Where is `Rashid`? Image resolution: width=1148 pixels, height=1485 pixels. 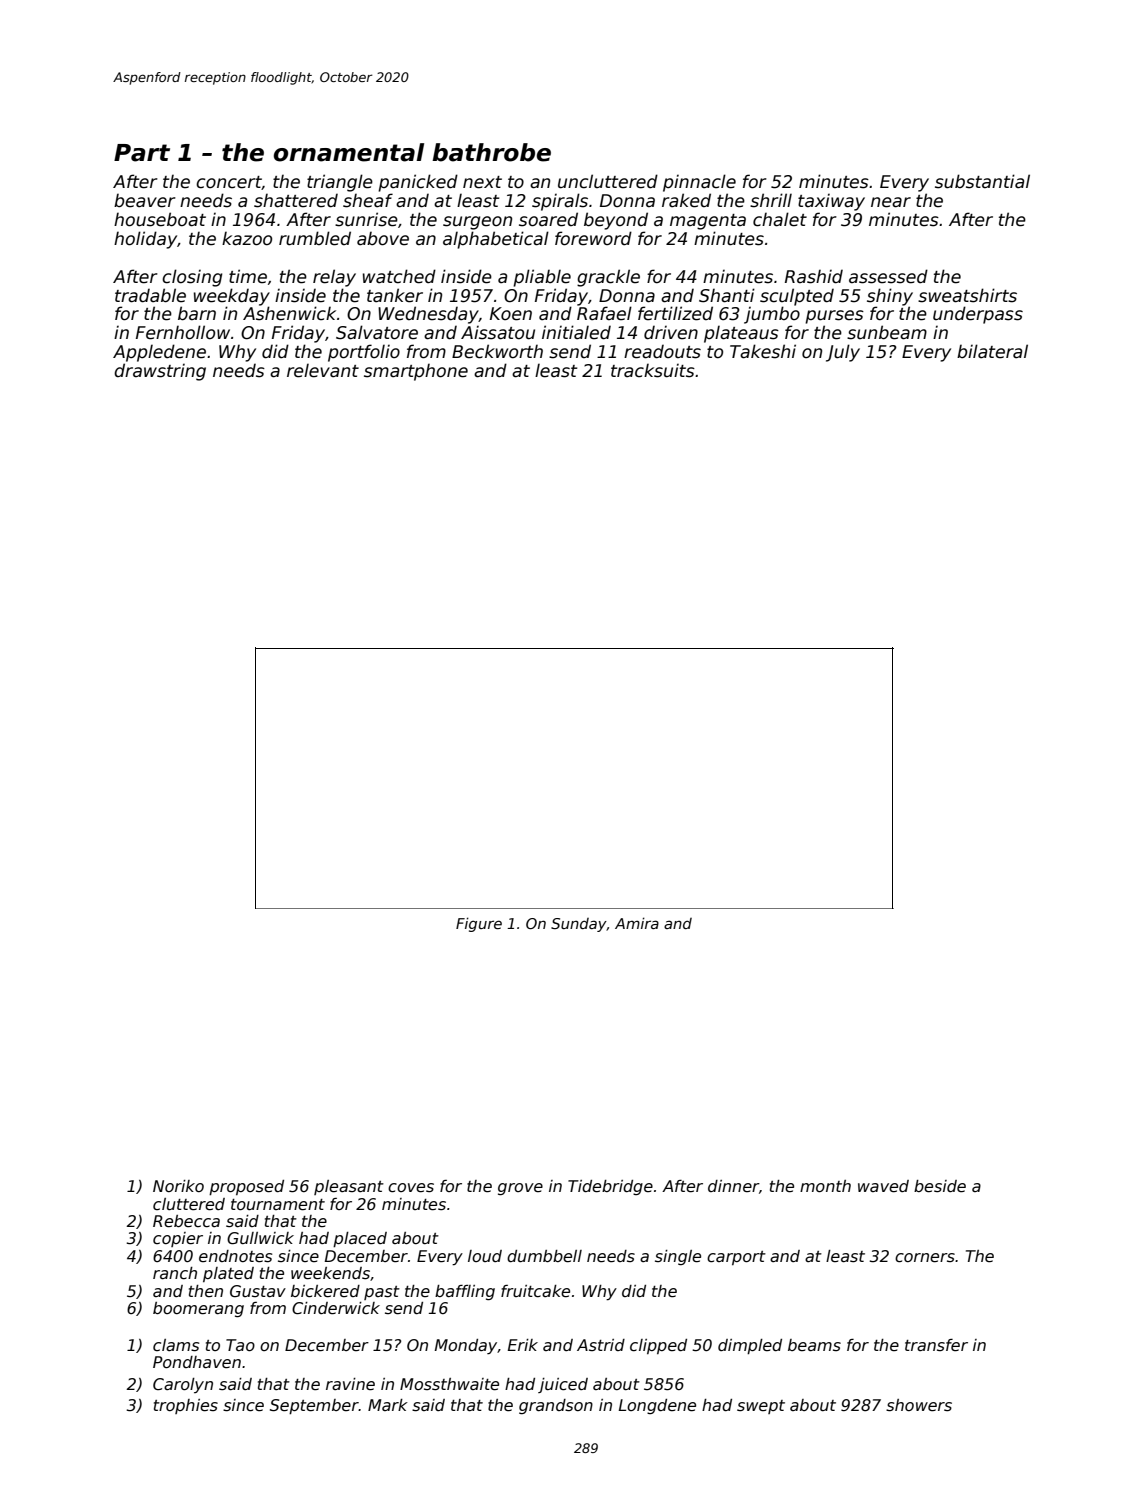 Rashid is located at coordinates (814, 276).
